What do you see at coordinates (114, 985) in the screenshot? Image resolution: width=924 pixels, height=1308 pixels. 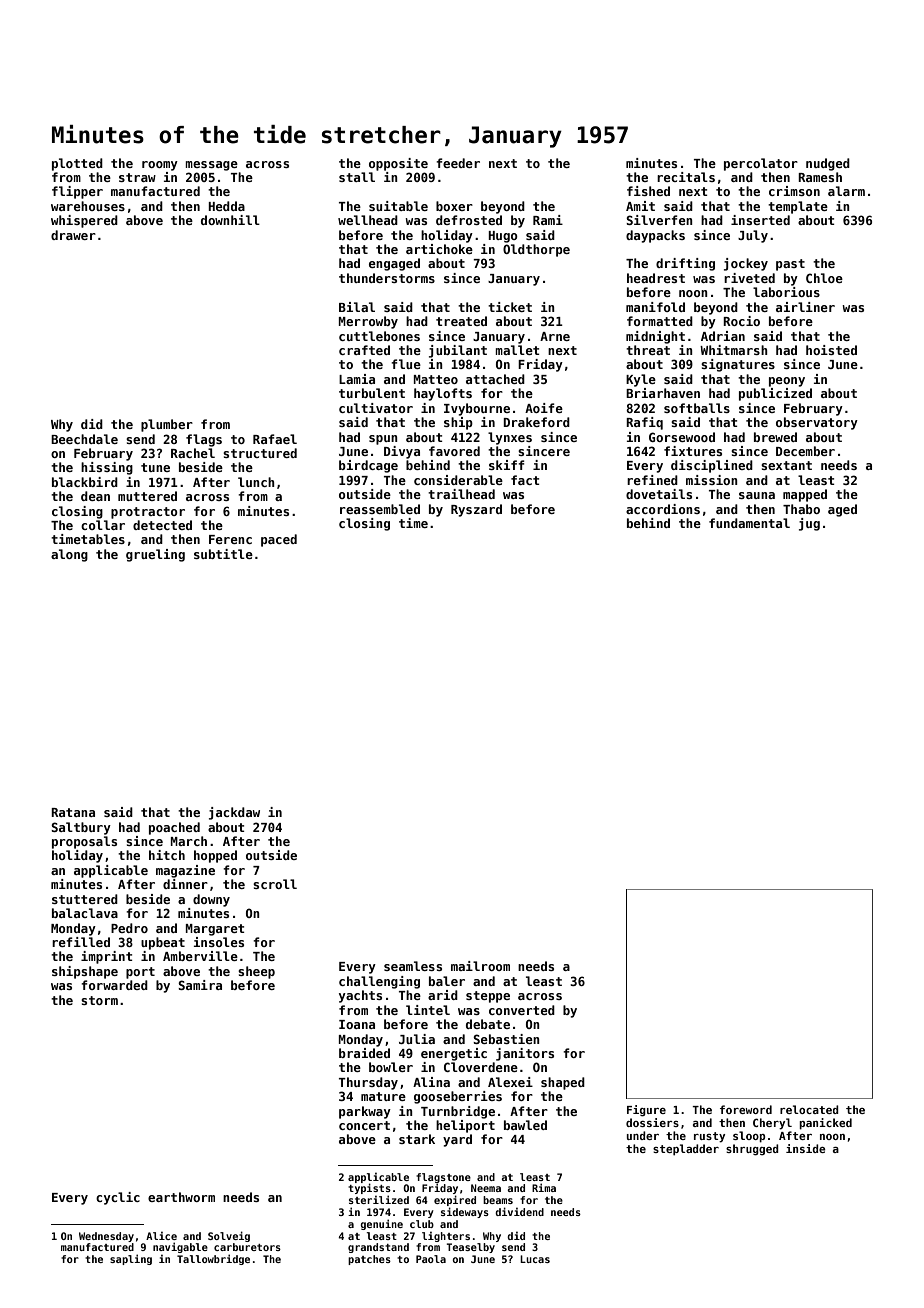 I see `forwarded` at bounding box center [114, 985].
